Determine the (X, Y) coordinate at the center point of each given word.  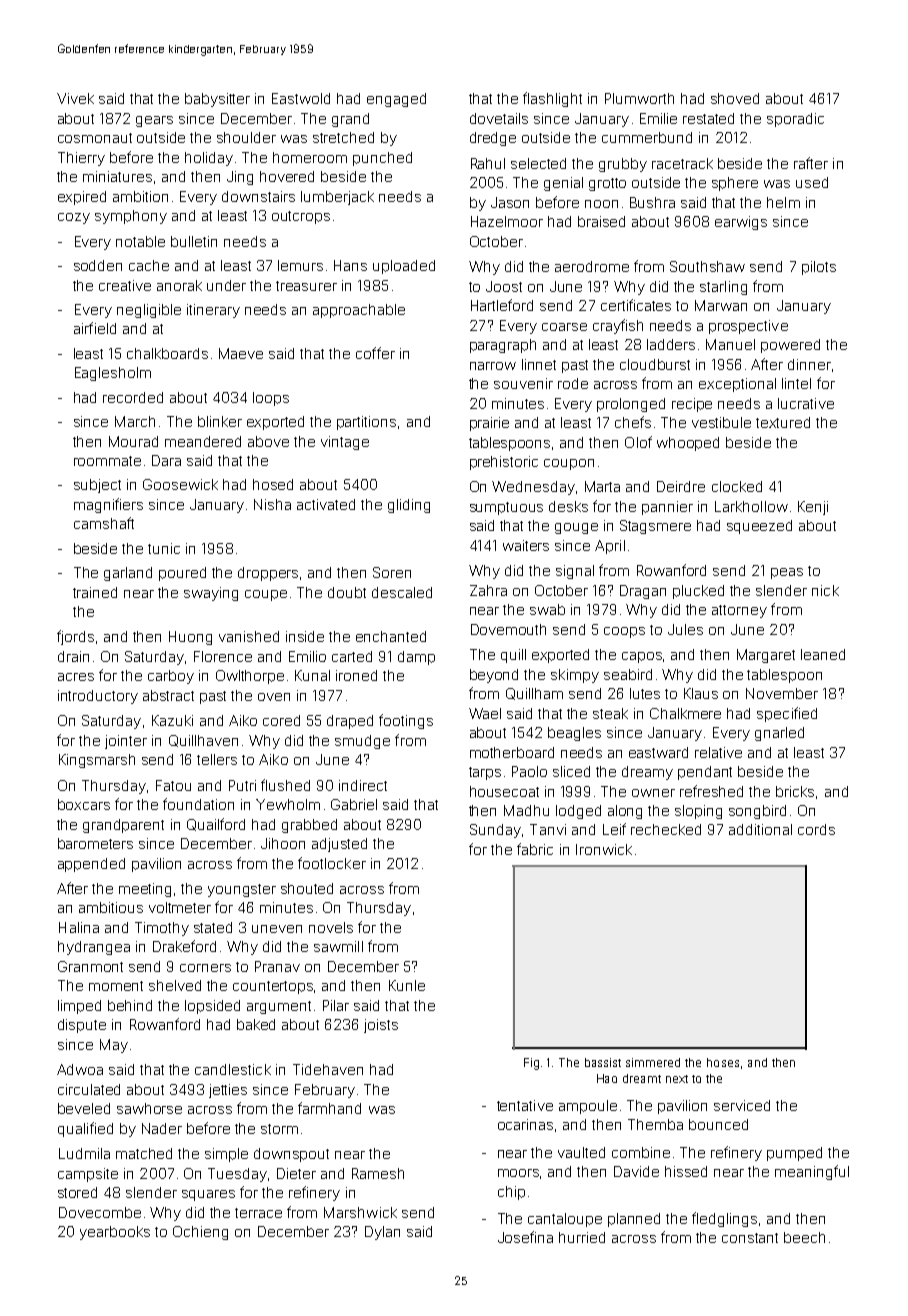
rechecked (666, 829)
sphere (735, 184)
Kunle (407, 985)
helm (783, 202)
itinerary (213, 311)
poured (182, 574)
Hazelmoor (507, 221)
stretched (343, 137)
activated (326, 504)
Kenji (813, 508)
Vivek (75, 98)
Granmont (90, 966)
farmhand (329, 1108)
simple (226, 1155)
